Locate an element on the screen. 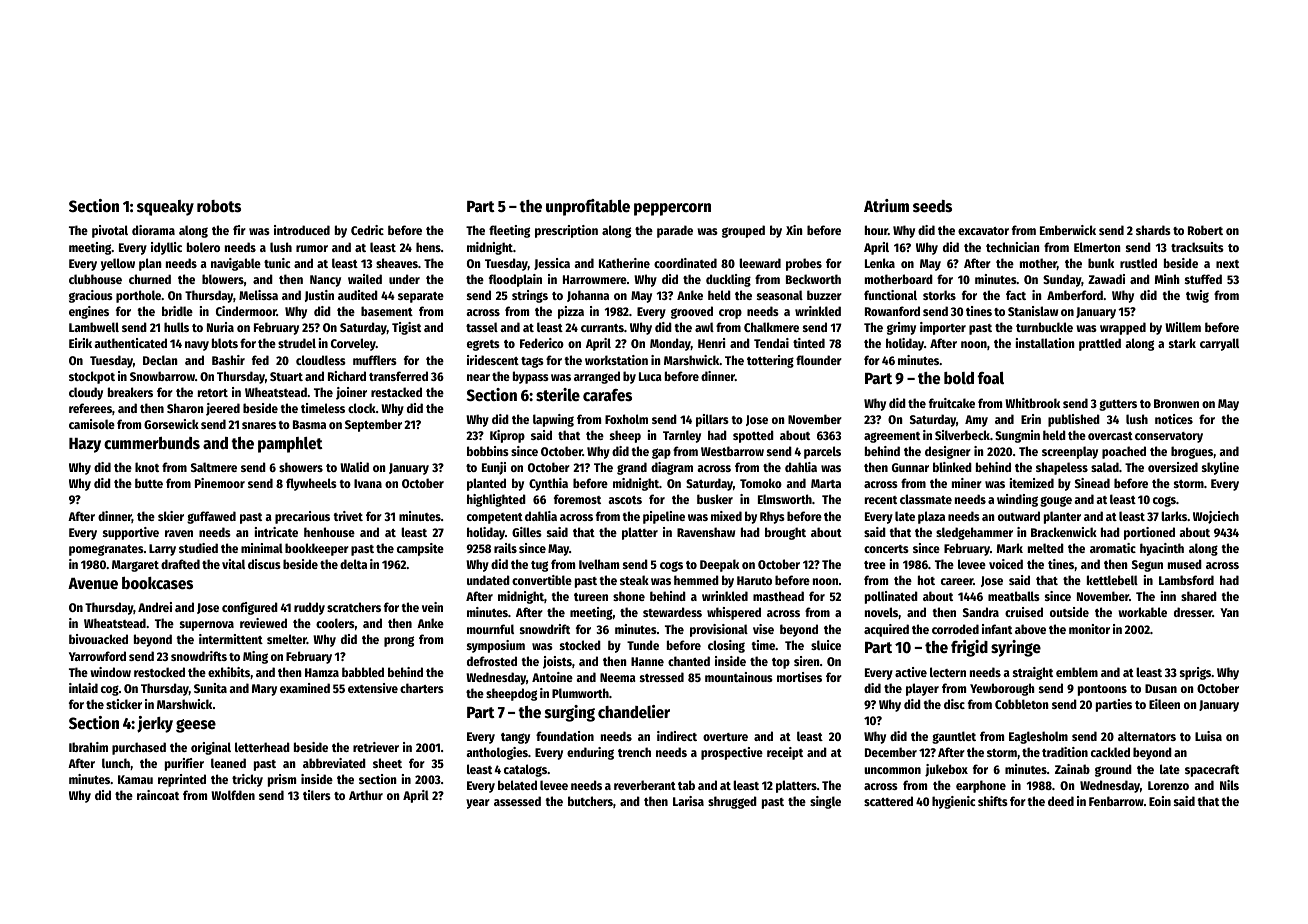 This screenshot has width=1308, height=924. hygienic is located at coordinates (953, 802).
